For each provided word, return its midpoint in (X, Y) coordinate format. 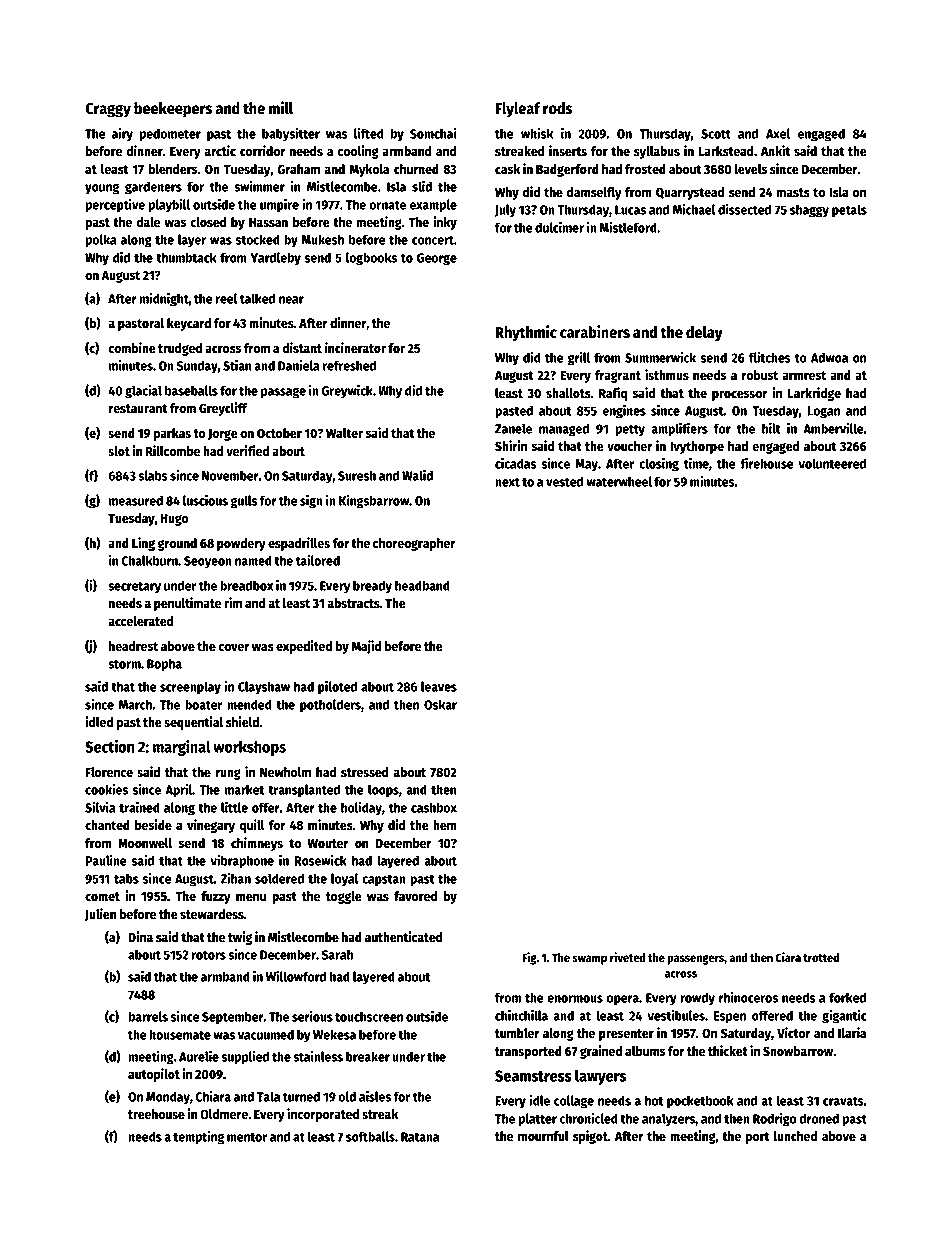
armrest (804, 375)
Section (110, 746)
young (102, 189)
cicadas (515, 463)
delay (704, 334)
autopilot (154, 1075)
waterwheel (619, 481)
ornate (387, 205)
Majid (366, 647)
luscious (205, 500)
